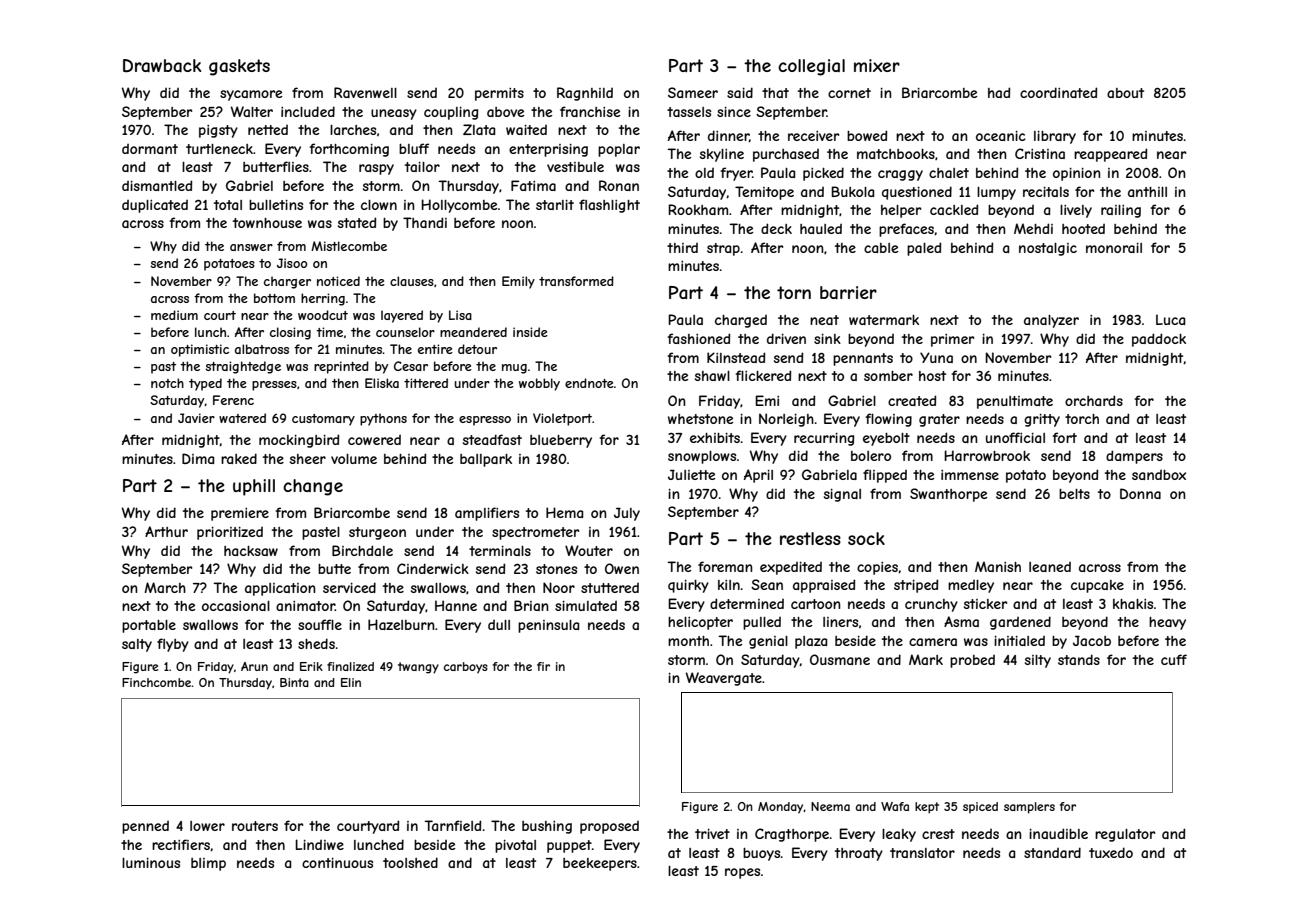  What do you see at coordinates (268, 130) in the screenshot?
I see `netted` at bounding box center [268, 130].
